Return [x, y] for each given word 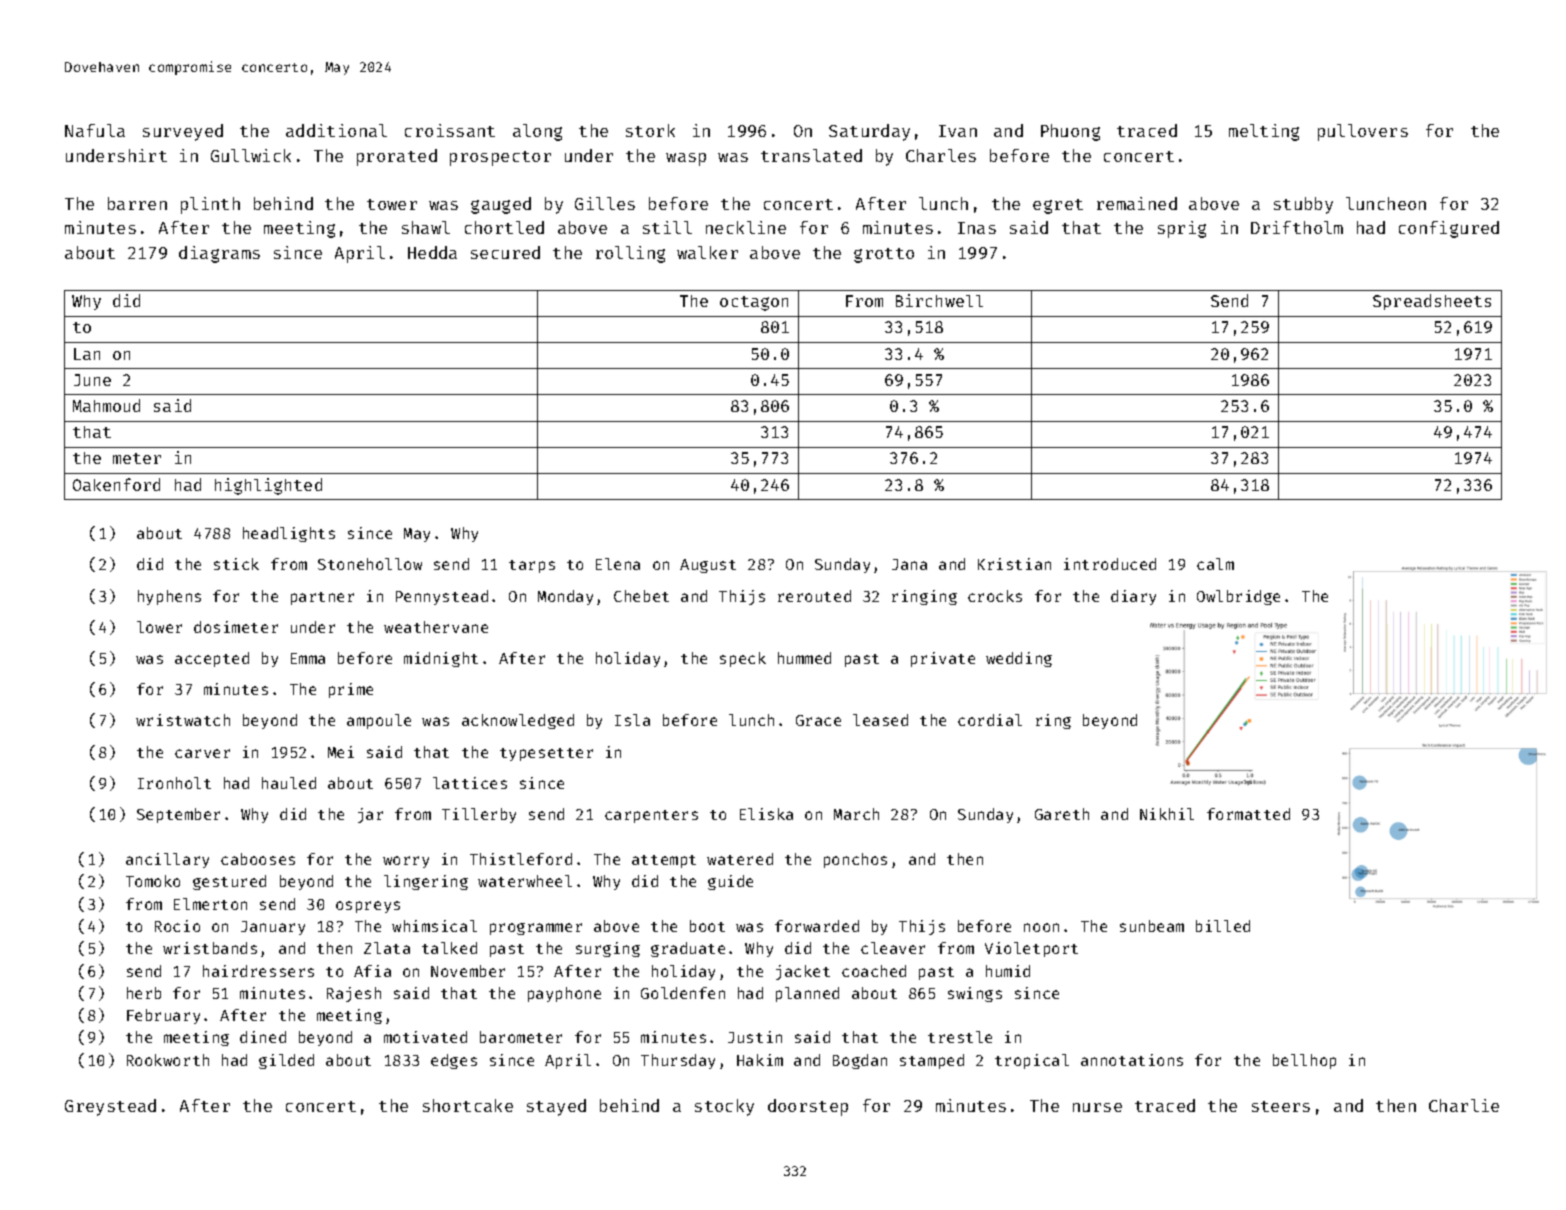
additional [336, 130]
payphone [564, 994]
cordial [990, 720]
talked [449, 948]
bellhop [1304, 1061]
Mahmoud [106, 405]
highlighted [268, 486]
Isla [632, 720]
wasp [686, 159]
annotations [1132, 1060]
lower [159, 627]
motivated [425, 1037]
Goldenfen [683, 993]
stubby [1303, 205]
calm [1215, 564]
